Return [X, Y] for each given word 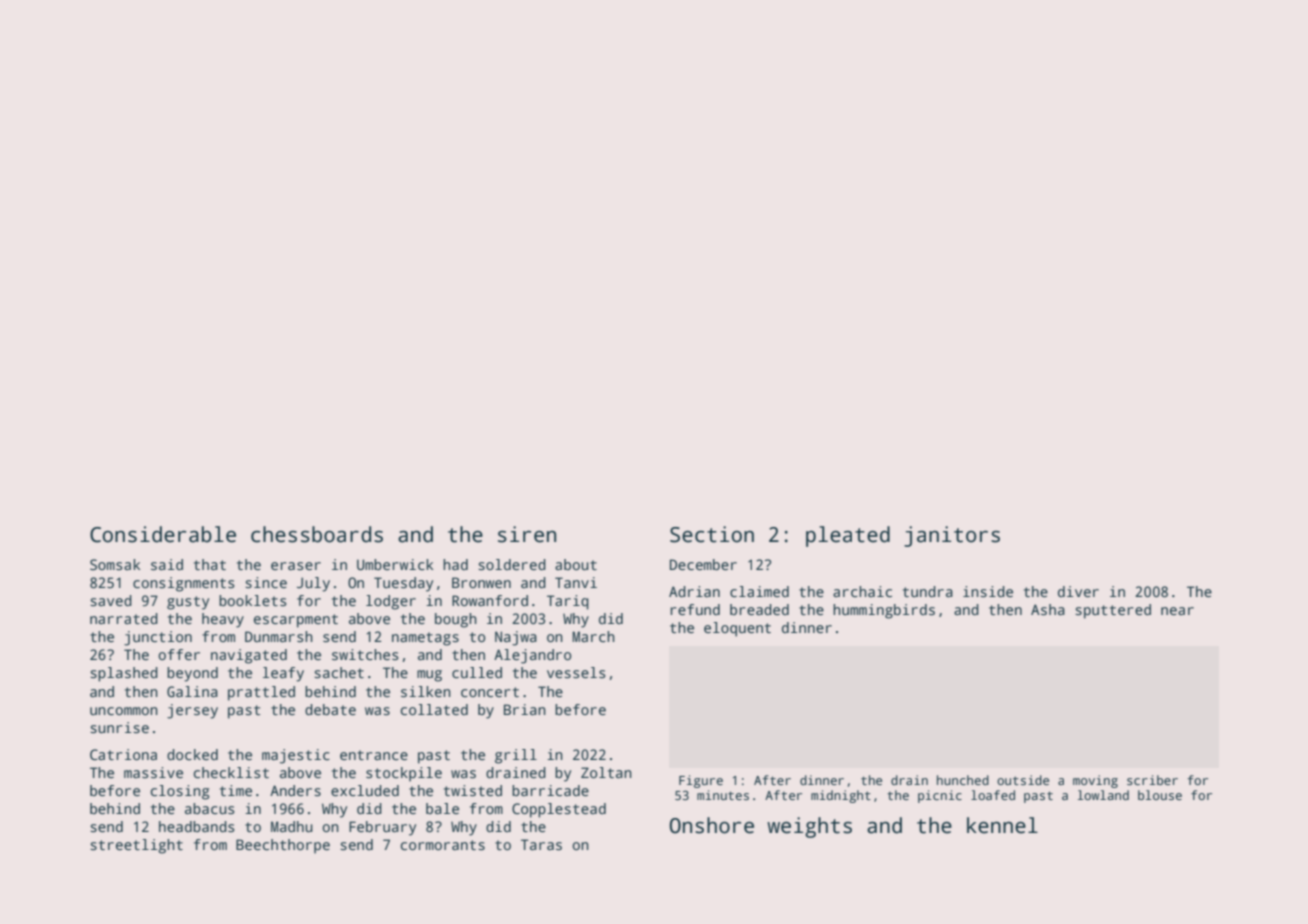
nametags [425, 639]
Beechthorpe [283, 846]
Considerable [163, 534]
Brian [525, 709]
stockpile [404, 774]
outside [1023, 780]
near [1177, 611]
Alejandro [532, 656]
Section [712, 534]
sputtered [1113, 611]
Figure [701, 781]
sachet [339, 672]
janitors [952, 536]
